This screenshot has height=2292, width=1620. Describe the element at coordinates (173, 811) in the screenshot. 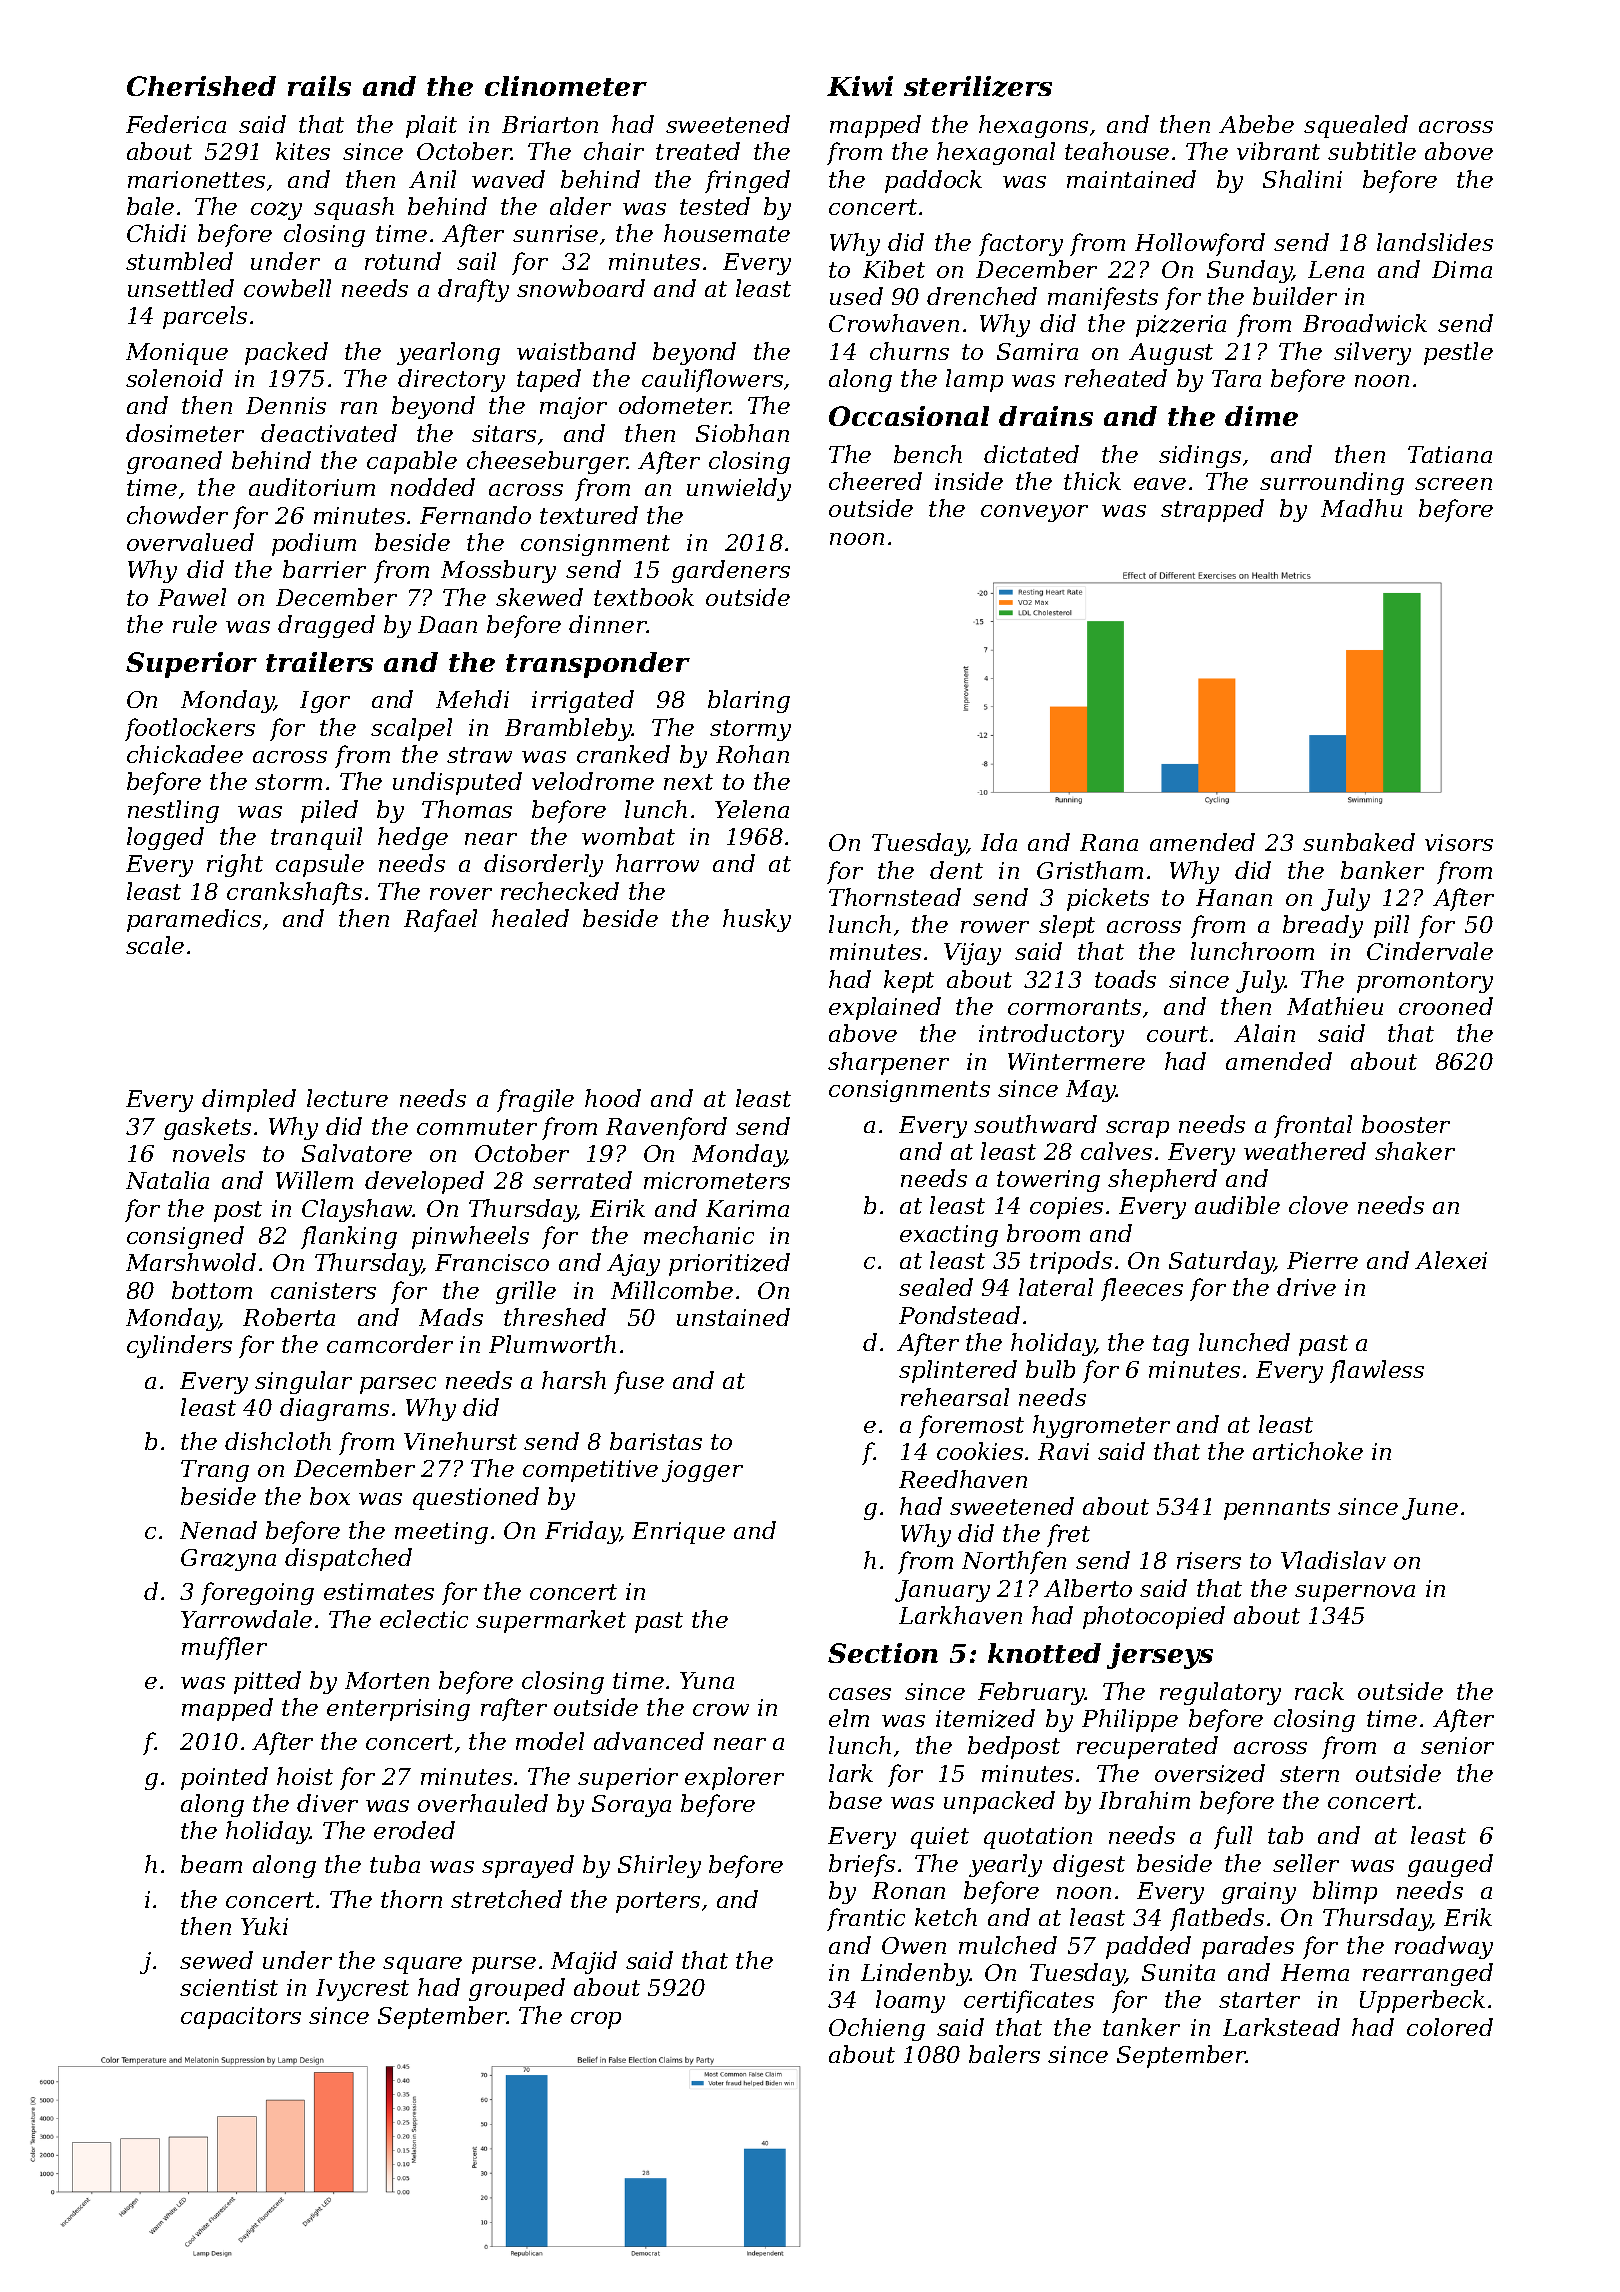

I see `nestling` at that location.
